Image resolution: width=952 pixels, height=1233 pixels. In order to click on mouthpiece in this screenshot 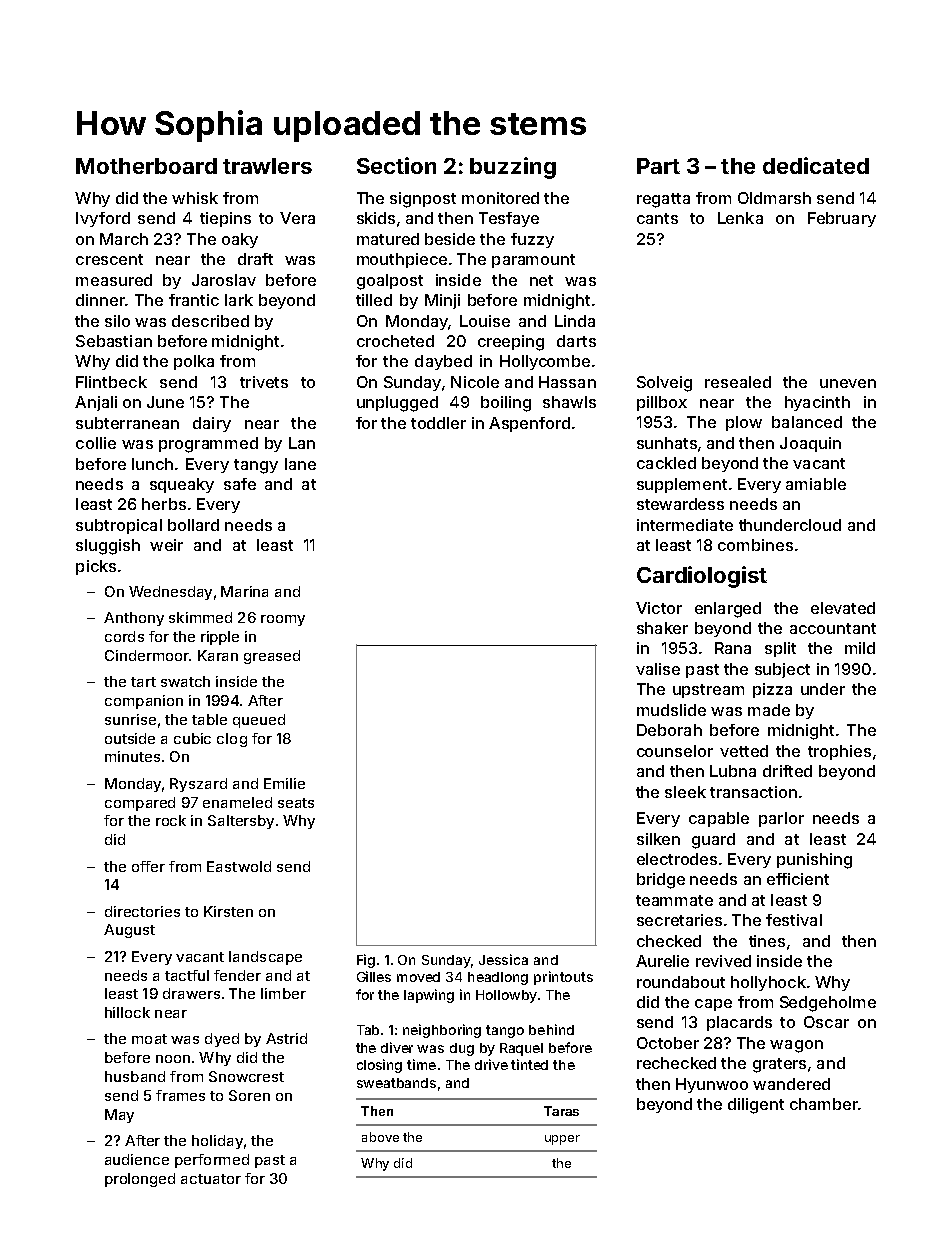, I will do `click(402, 260)`.
